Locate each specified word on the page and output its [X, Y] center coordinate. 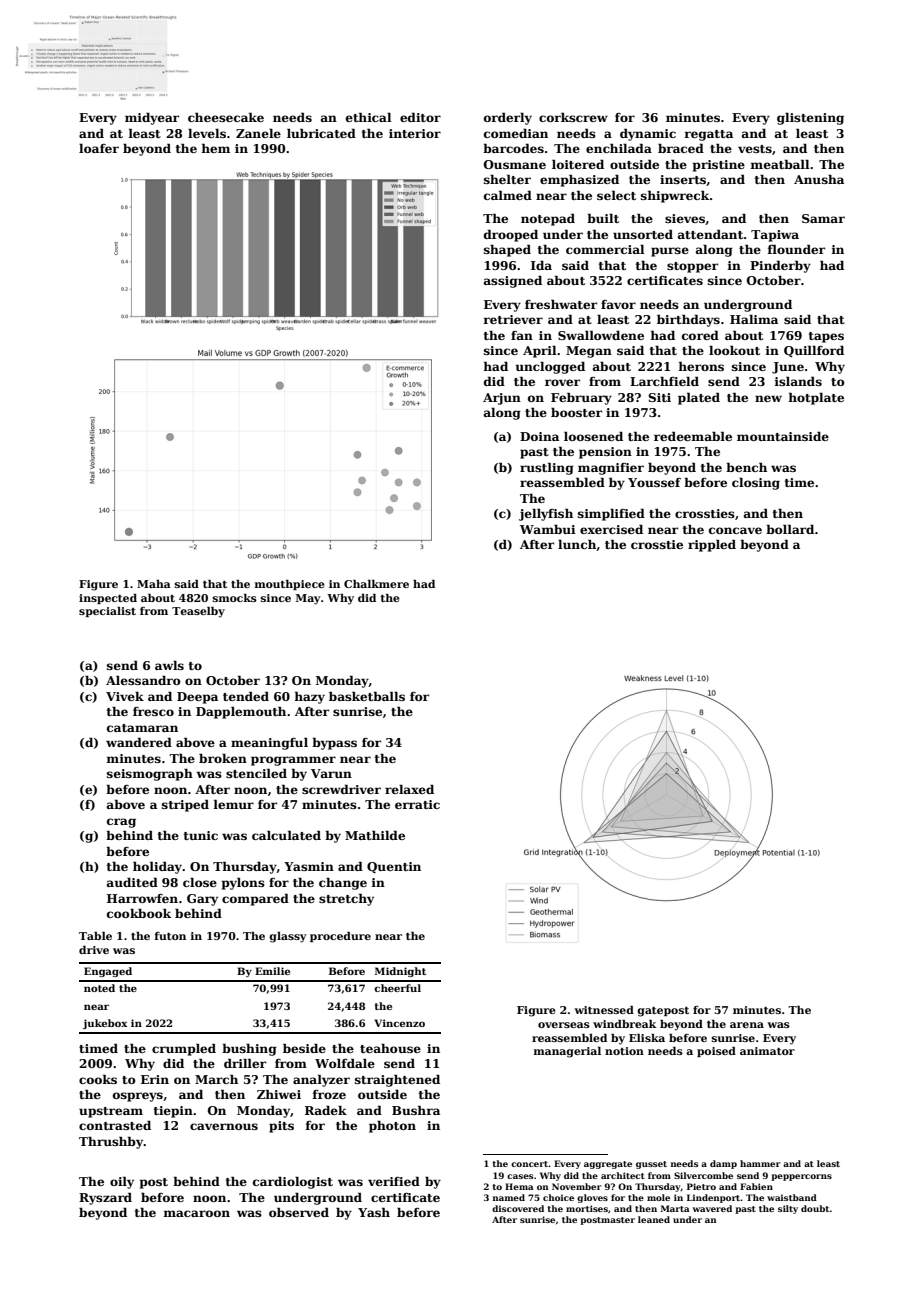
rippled [712, 545]
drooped [511, 235]
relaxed [409, 789]
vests [755, 149]
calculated [286, 835]
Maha [154, 584]
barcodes [513, 148]
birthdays [688, 320]
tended [246, 696]
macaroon [197, 1213]
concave [735, 530]
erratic [417, 804]
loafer [99, 148]
